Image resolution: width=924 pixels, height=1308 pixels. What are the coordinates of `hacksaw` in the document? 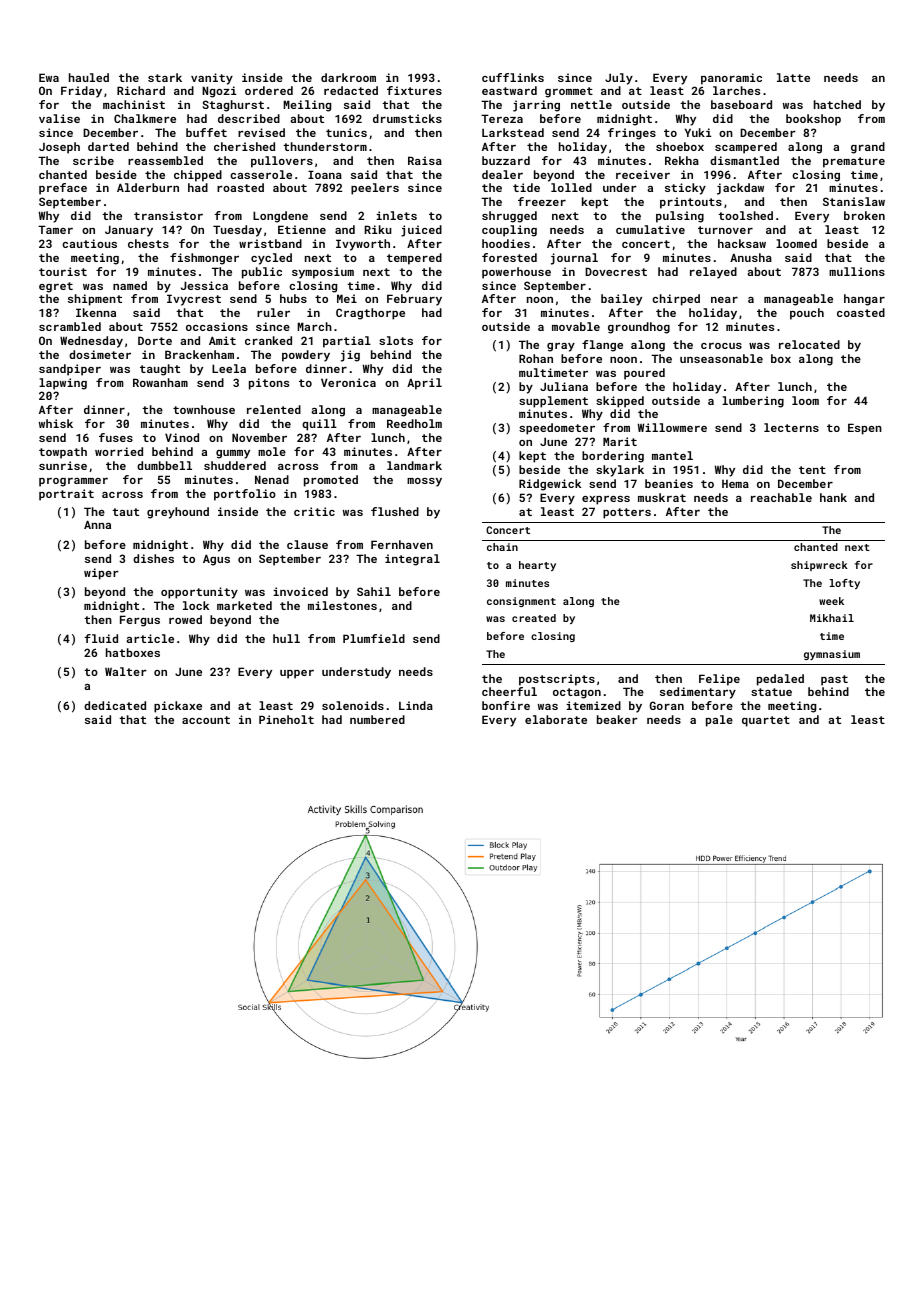 It's located at (742, 243).
